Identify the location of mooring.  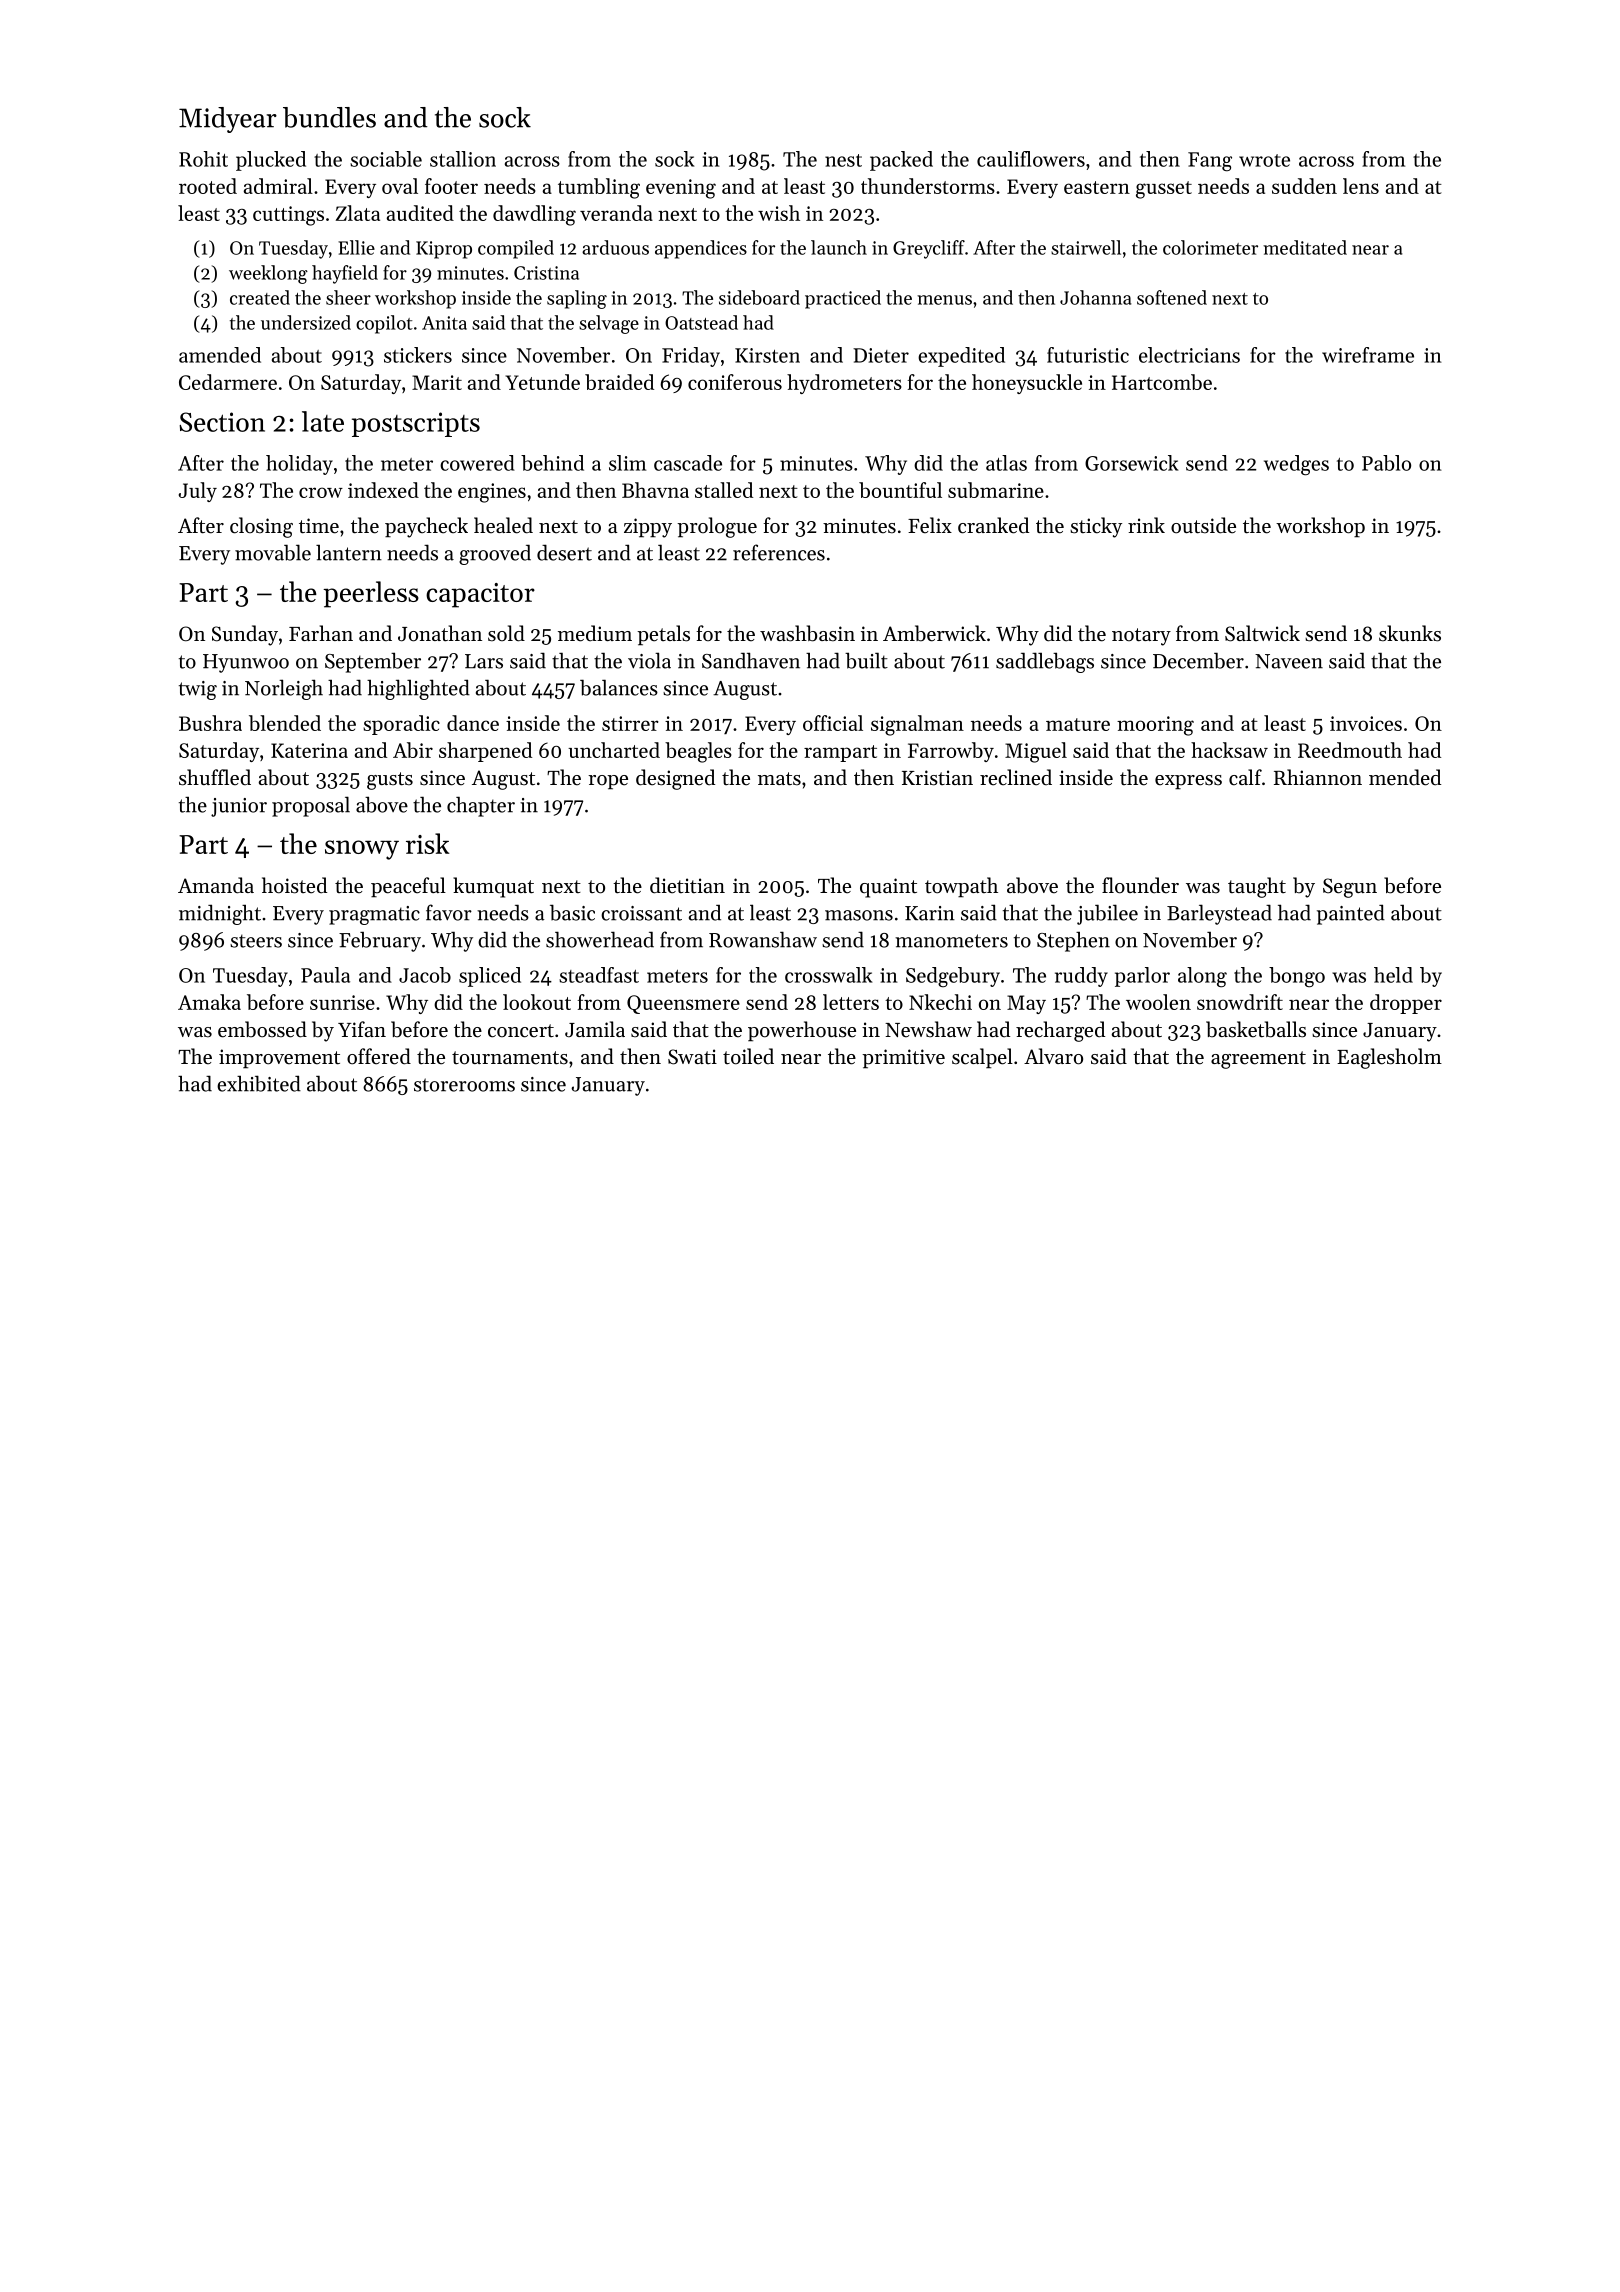
(1155, 726).
